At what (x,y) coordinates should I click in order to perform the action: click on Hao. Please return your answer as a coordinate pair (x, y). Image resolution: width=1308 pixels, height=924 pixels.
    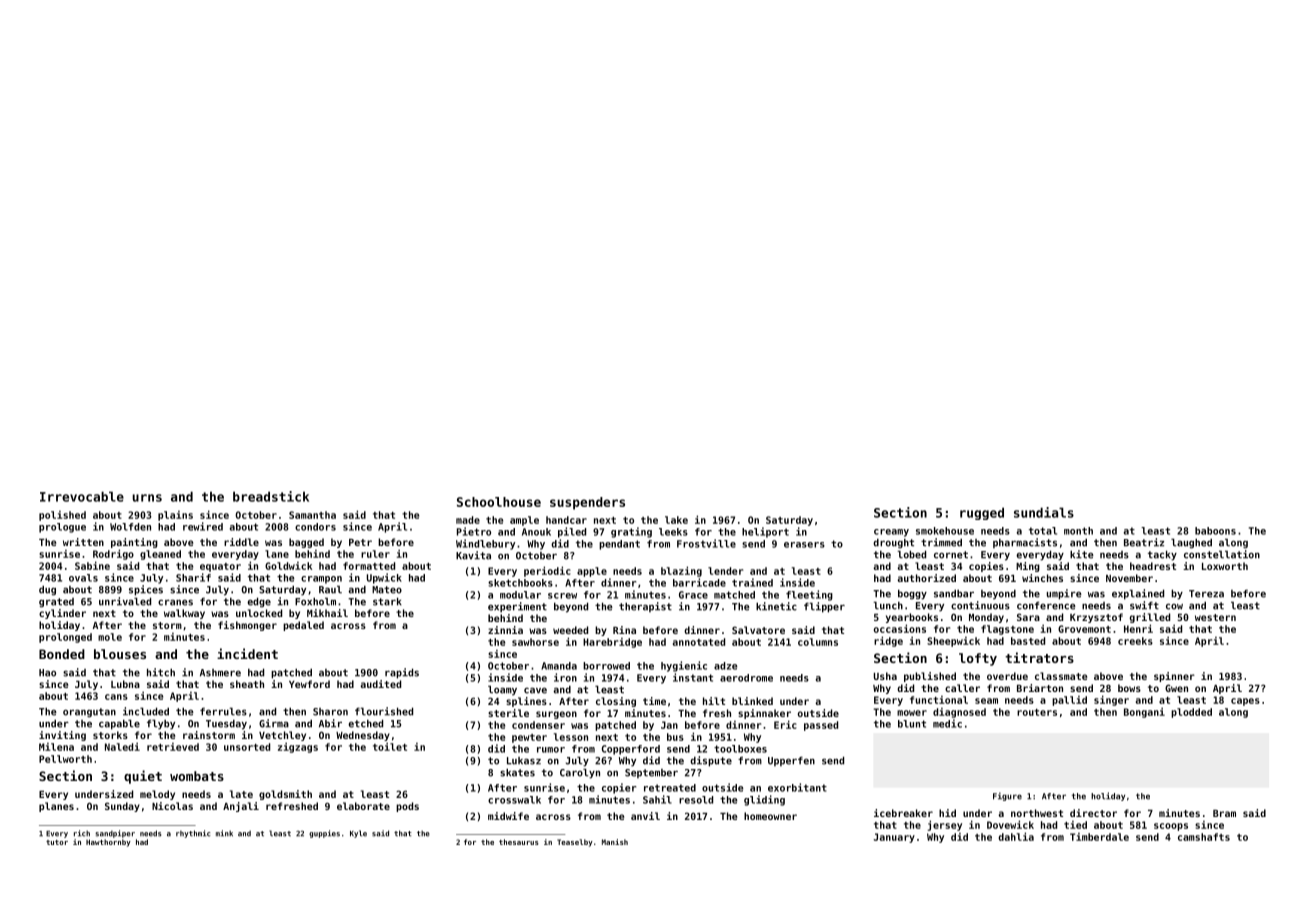
    Looking at the image, I should click on (47, 673).
